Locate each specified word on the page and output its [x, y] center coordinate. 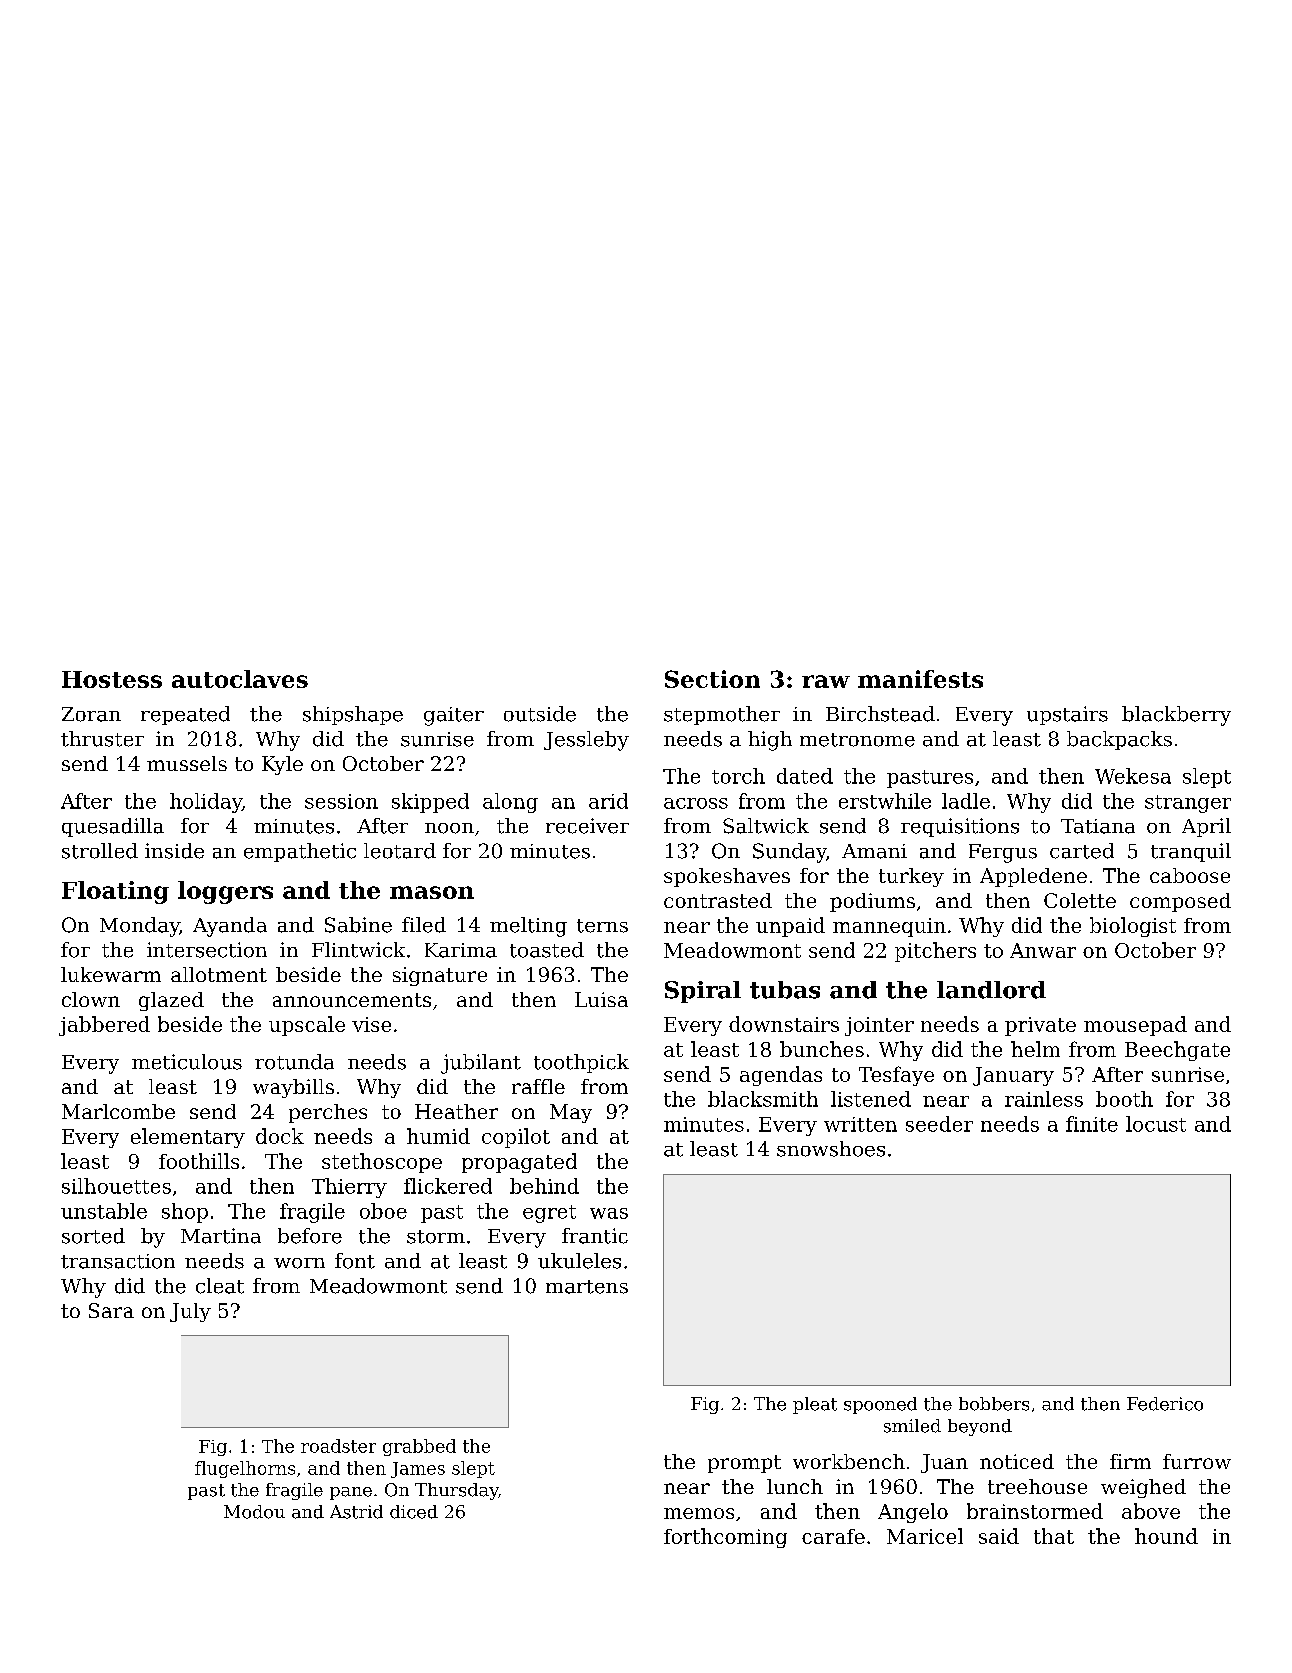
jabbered [104, 1026]
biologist [1133, 927]
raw [826, 681]
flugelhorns [245, 1469]
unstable [104, 1211]
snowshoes [831, 1149]
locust [1156, 1124]
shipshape [353, 715]
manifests [920, 679]
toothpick [581, 1063]
